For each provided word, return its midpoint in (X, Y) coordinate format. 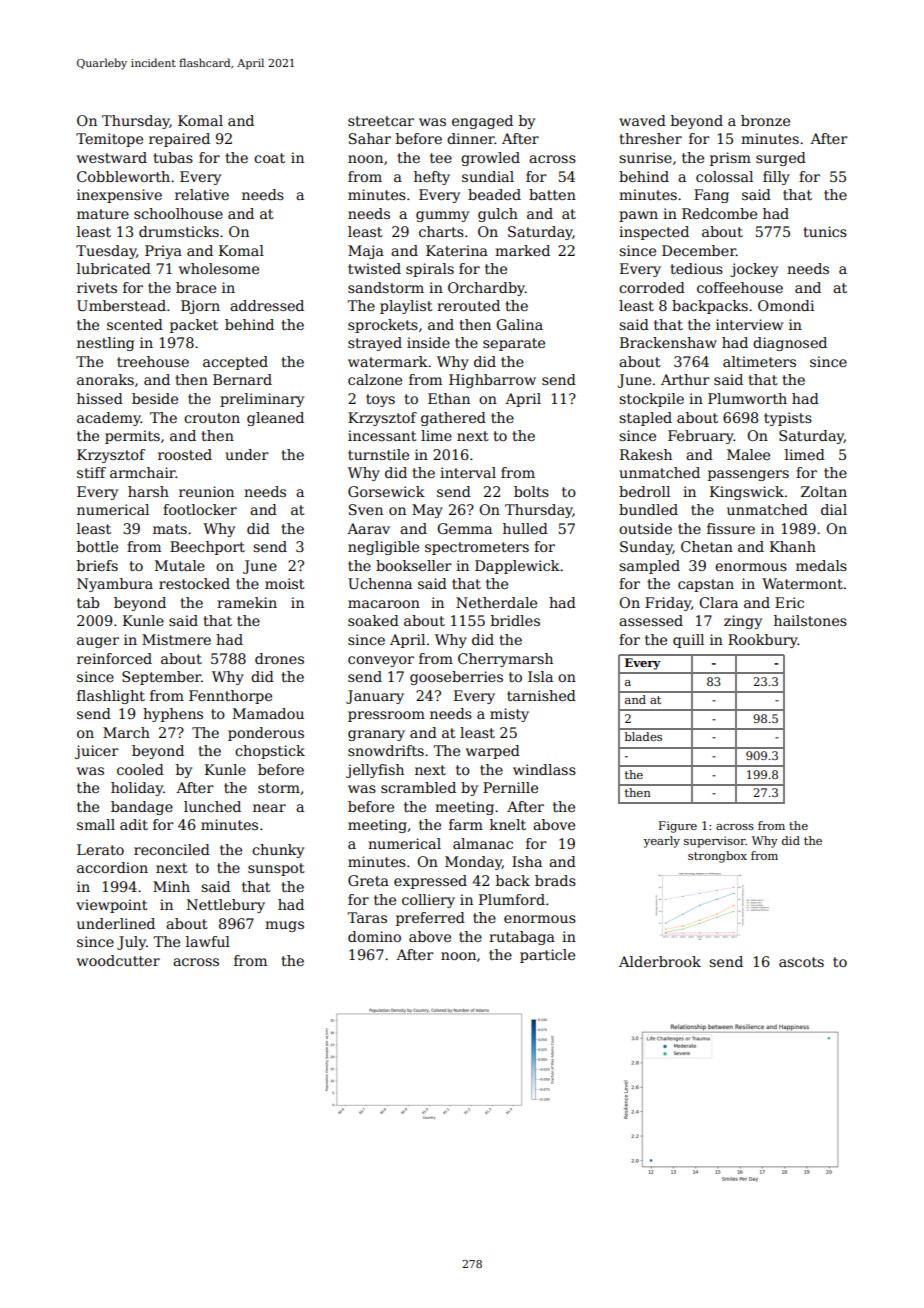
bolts (531, 491)
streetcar (381, 121)
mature (103, 214)
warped (493, 752)
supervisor (715, 842)
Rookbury (763, 641)
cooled (140, 769)
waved (642, 120)
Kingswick (747, 493)
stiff (91, 472)
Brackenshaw (668, 342)
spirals (430, 270)
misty (509, 715)
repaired (179, 140)
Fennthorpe (230, 697)
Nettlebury (226, 906)
